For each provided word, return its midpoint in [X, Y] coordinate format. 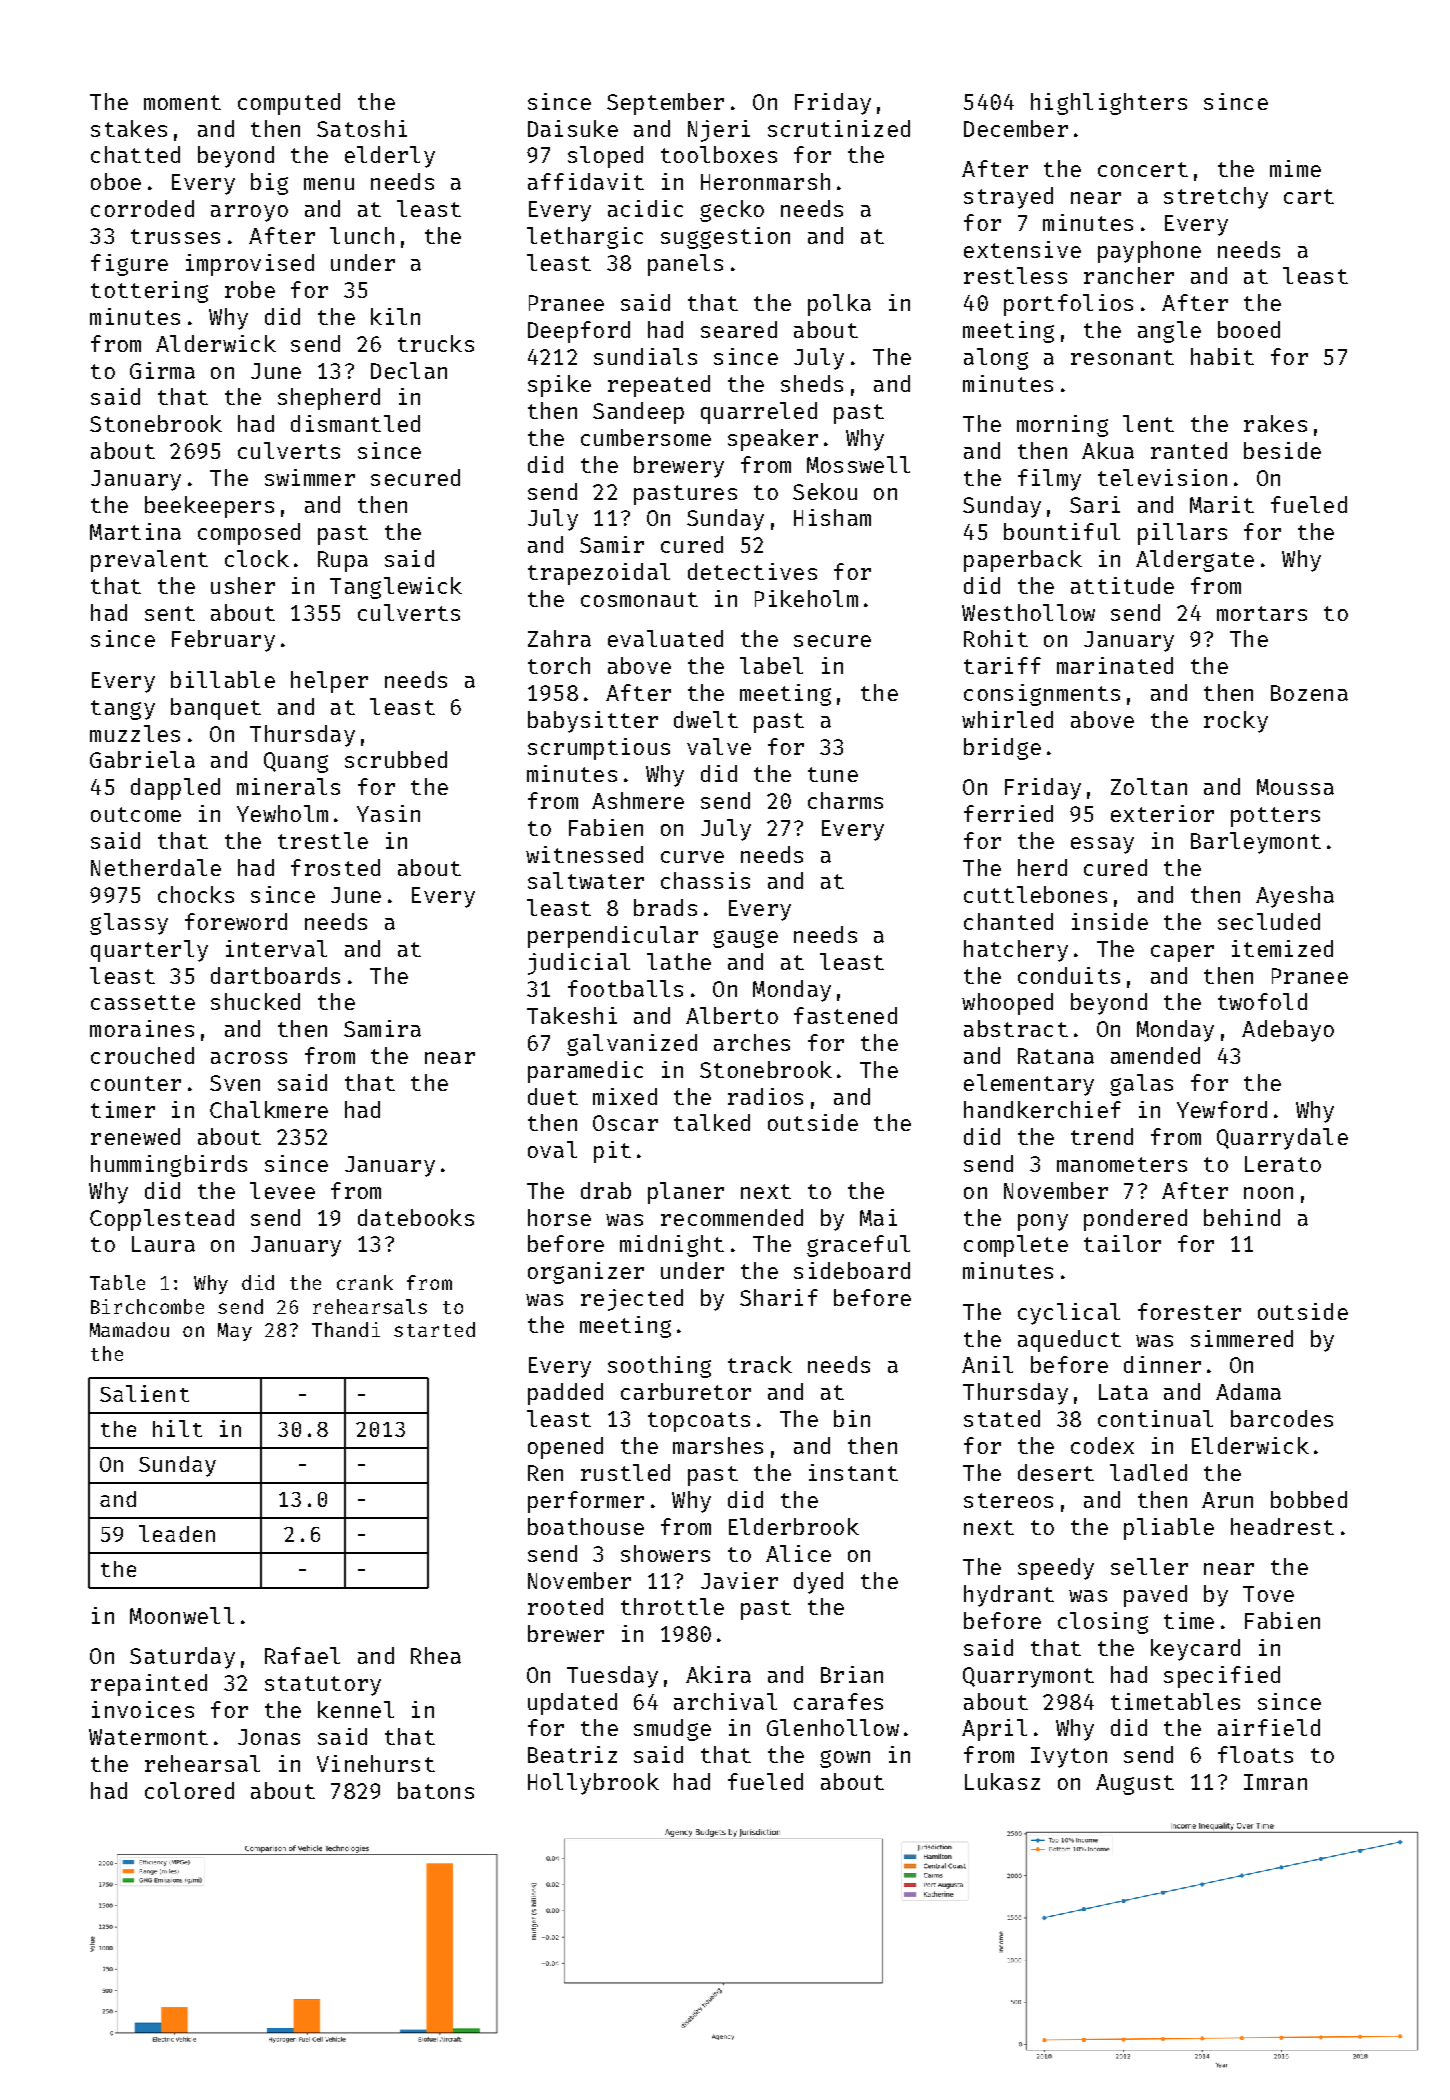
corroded [142, 208]
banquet [216, 709]
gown [845, 1759]
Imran [1275, 1782]
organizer [586, 1273]
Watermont [148, 1737]
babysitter [593, 722]
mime [1295, 168]
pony [1043, 1222]
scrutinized [839, 128]
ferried [1008, 813]
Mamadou [129, 1329]
